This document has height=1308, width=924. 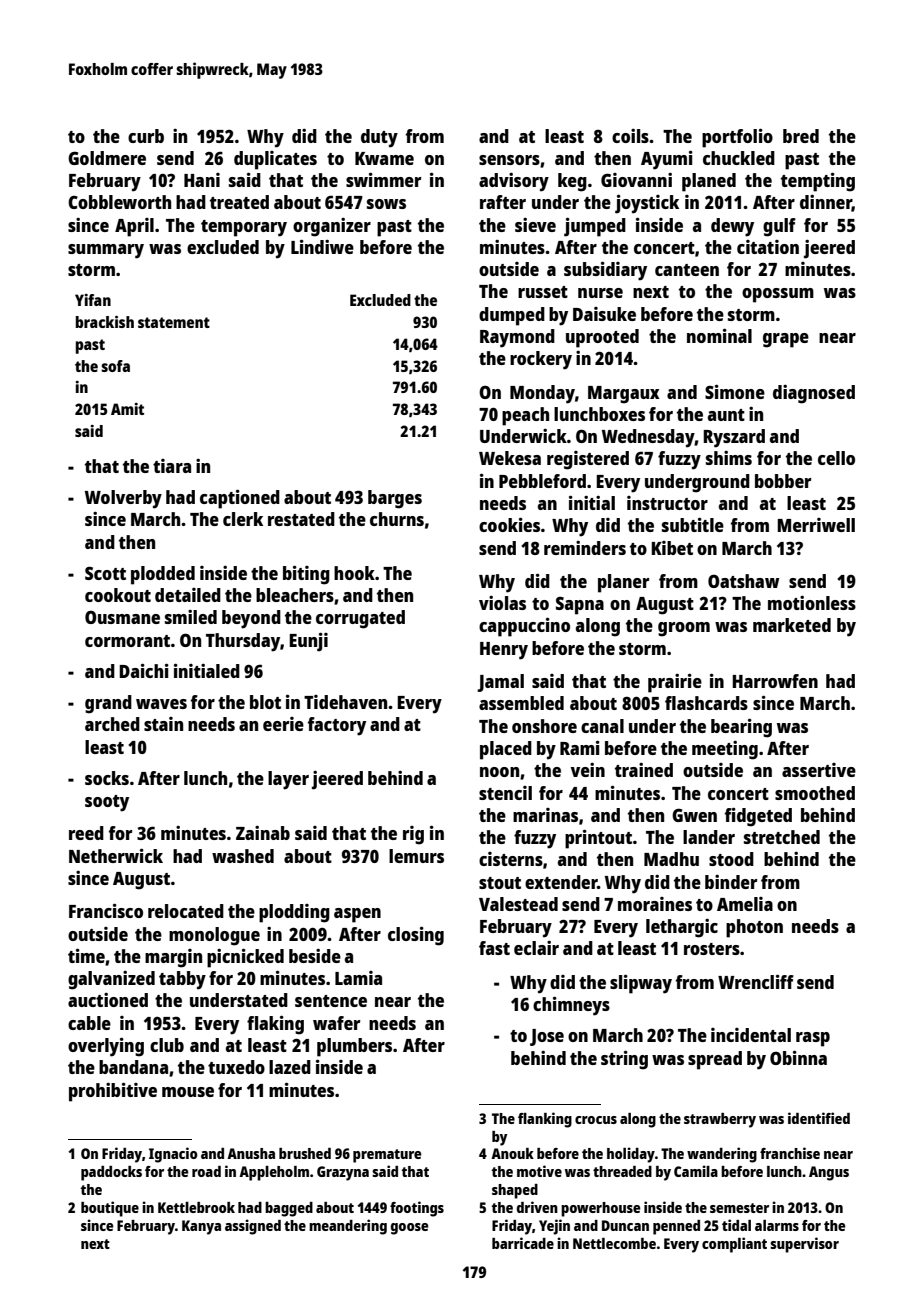 I want to click on moraines, so click(x=655, y=904).
